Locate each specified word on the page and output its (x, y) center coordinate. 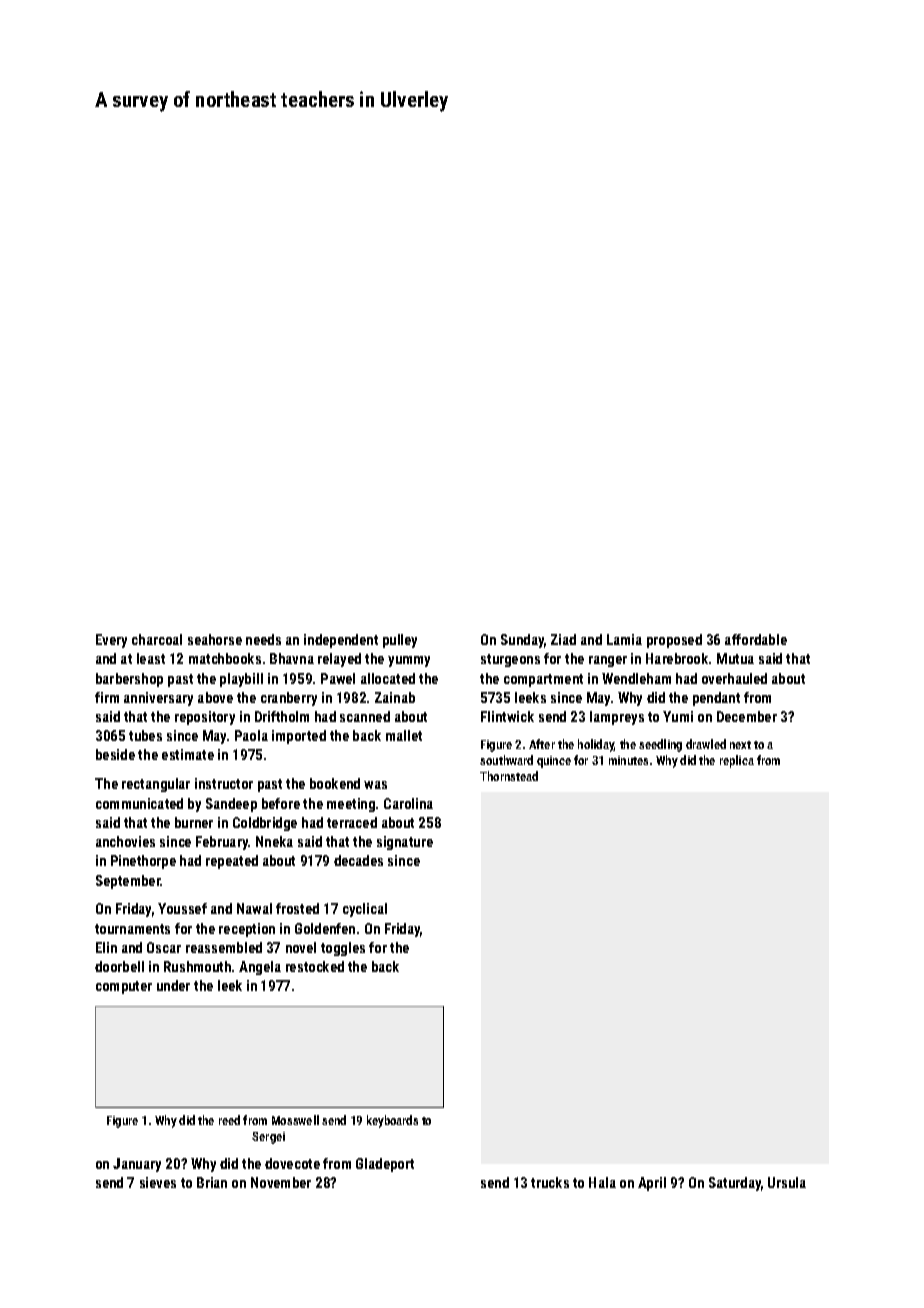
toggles (343, 949)
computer (124, 987)
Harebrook (677, 658)
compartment (543, 680)
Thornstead (509, 776)
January (137, 1165)
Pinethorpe (143, 862)
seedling (660, 745)
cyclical (365, 910)
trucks (550, 1182)
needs (263, 639)
